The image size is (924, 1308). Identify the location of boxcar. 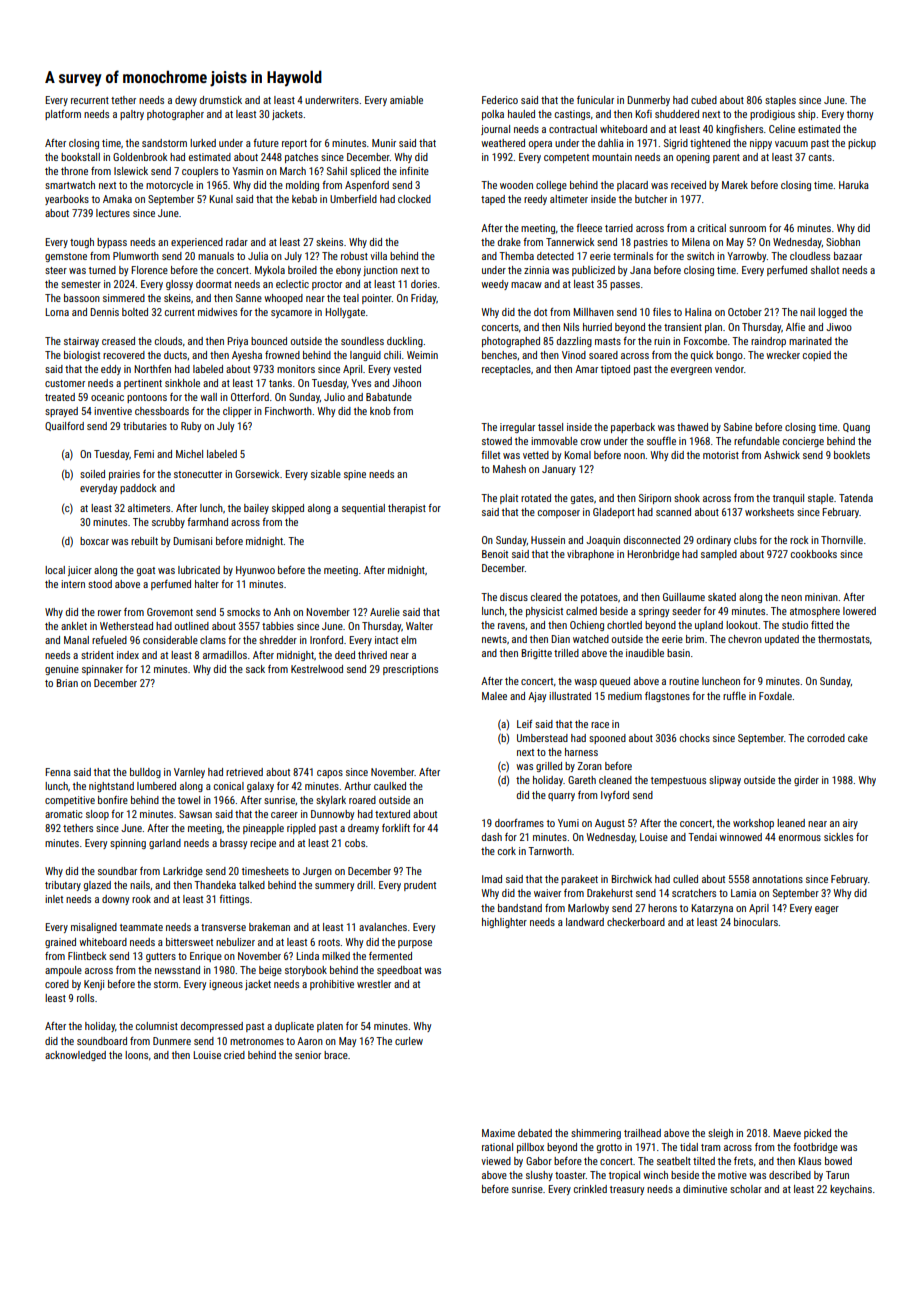
(94, 541).
